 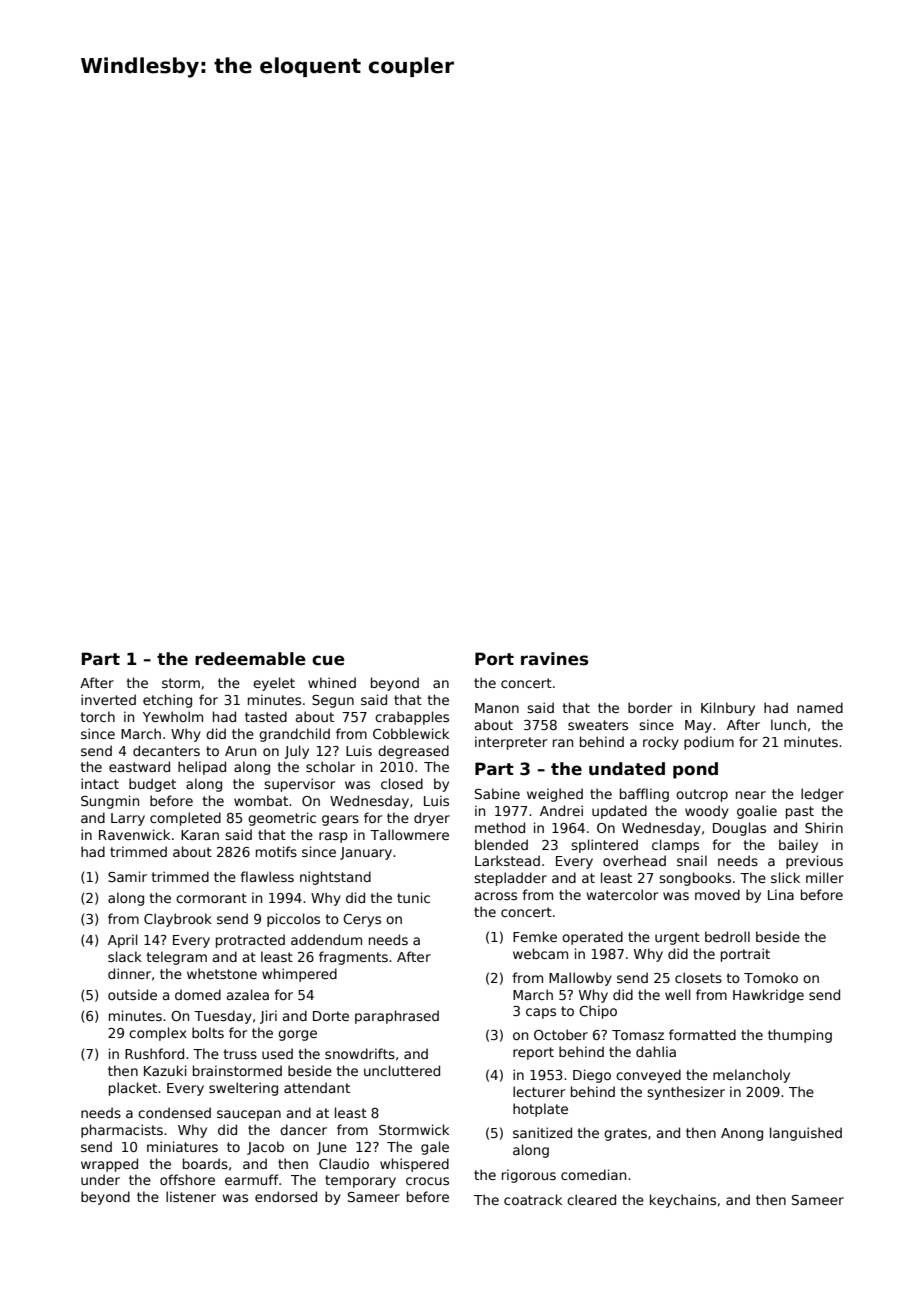 I want to click on caps, so click(x=541, y=1013).
